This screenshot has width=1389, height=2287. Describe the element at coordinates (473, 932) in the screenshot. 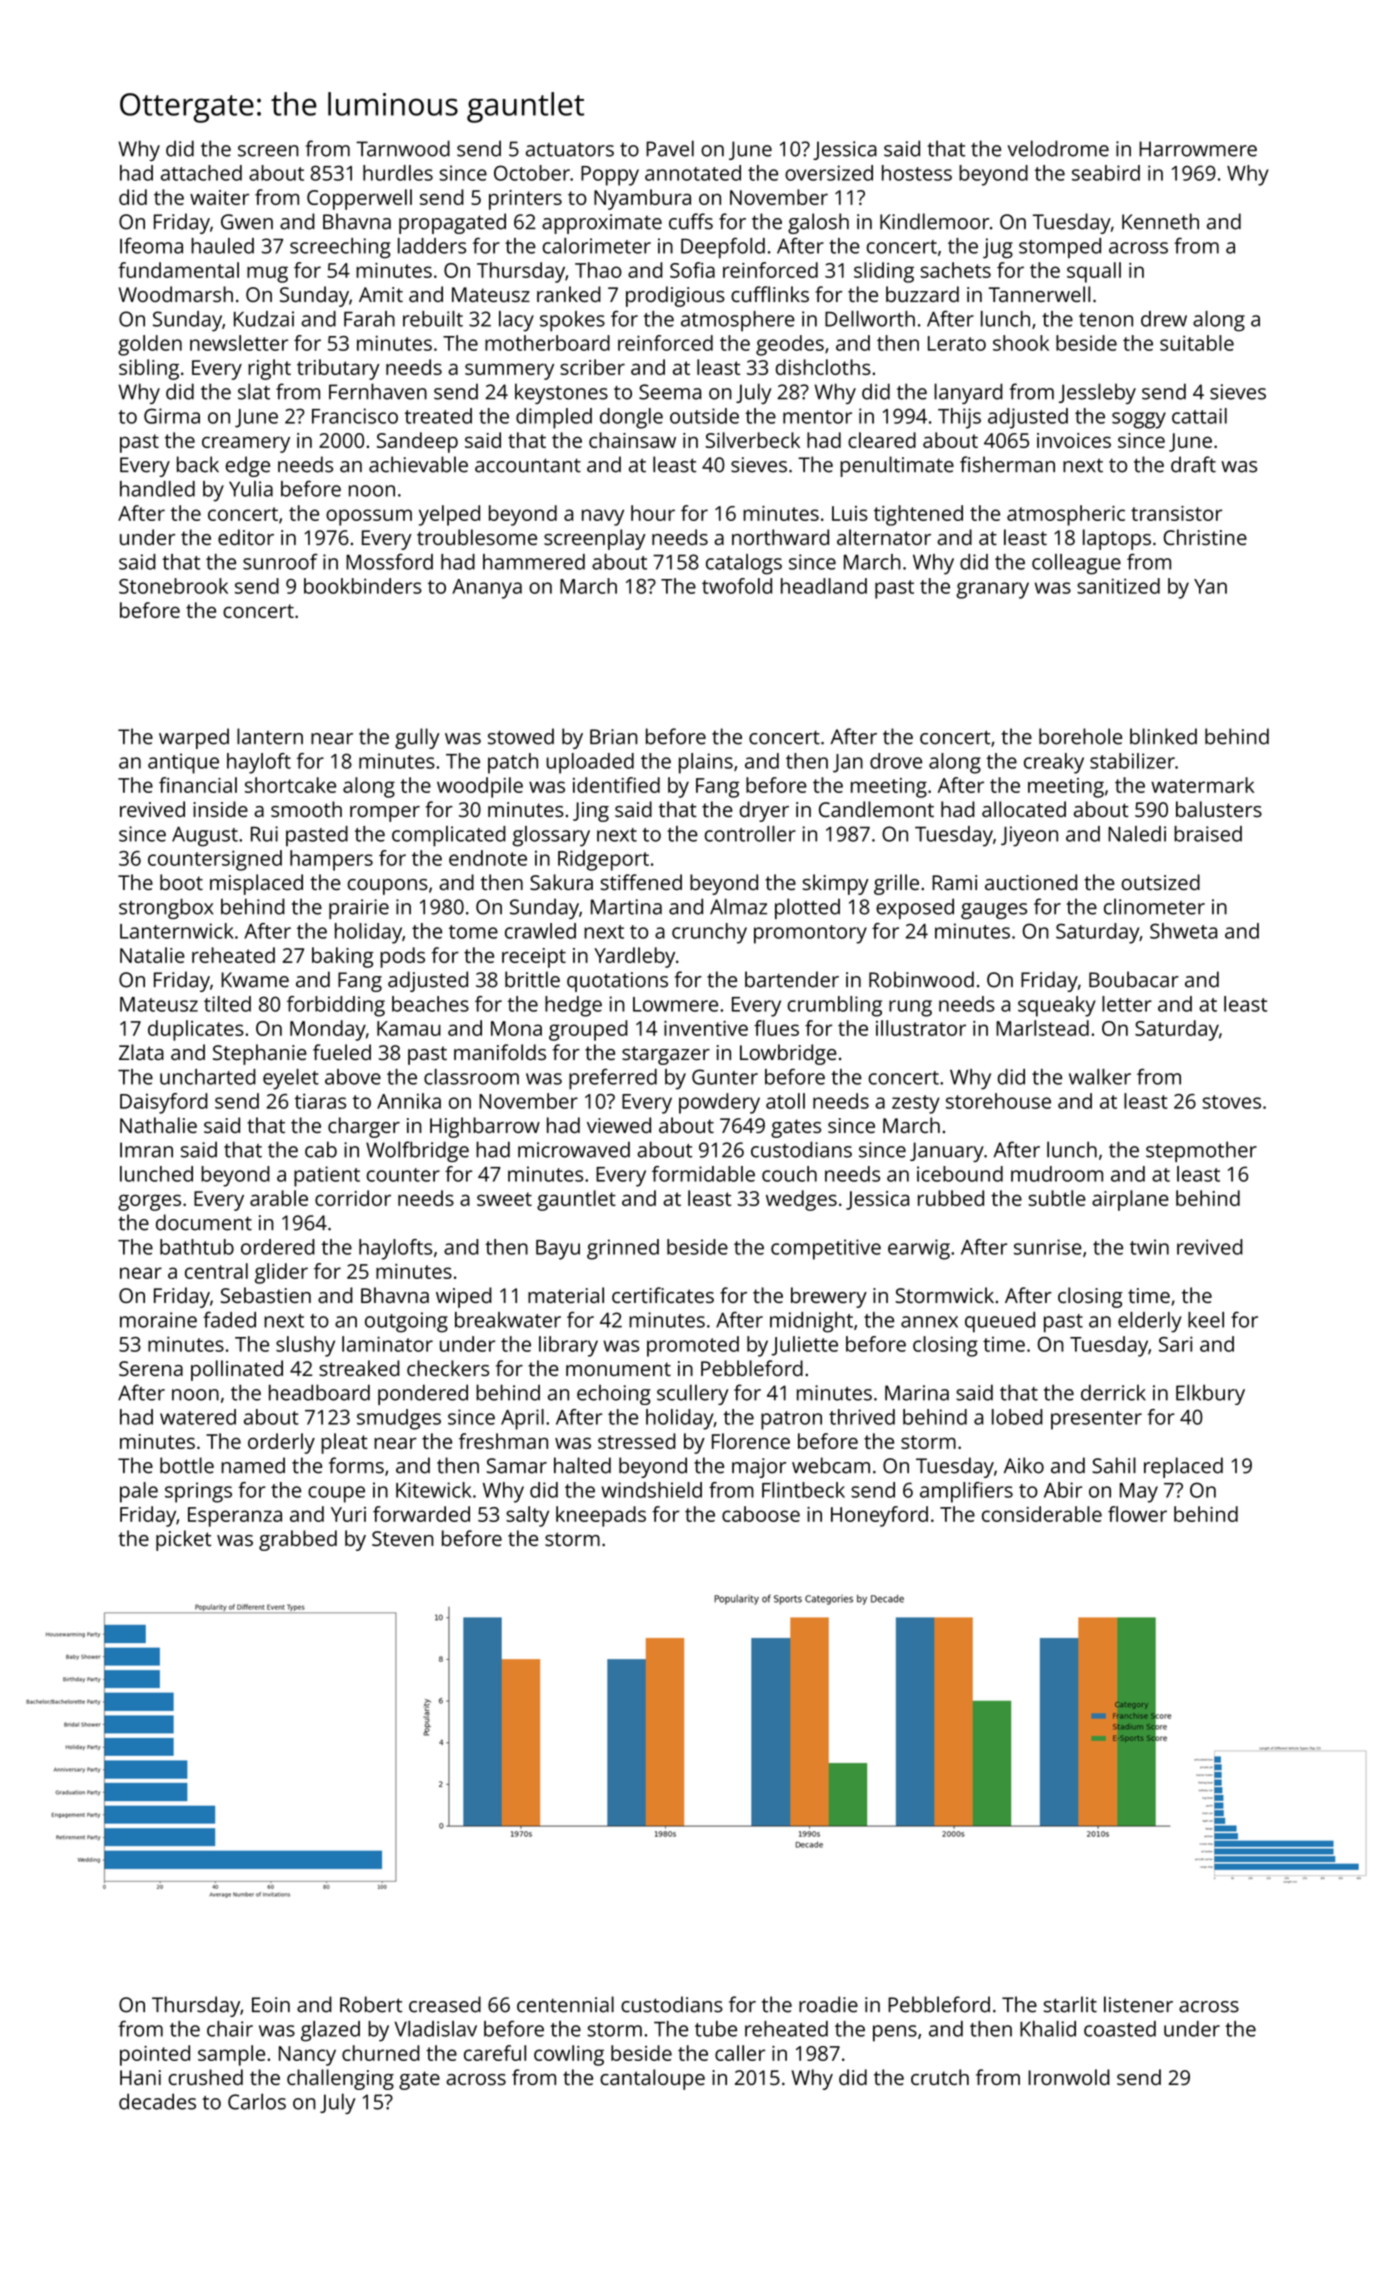

I see `tome` at that location.
